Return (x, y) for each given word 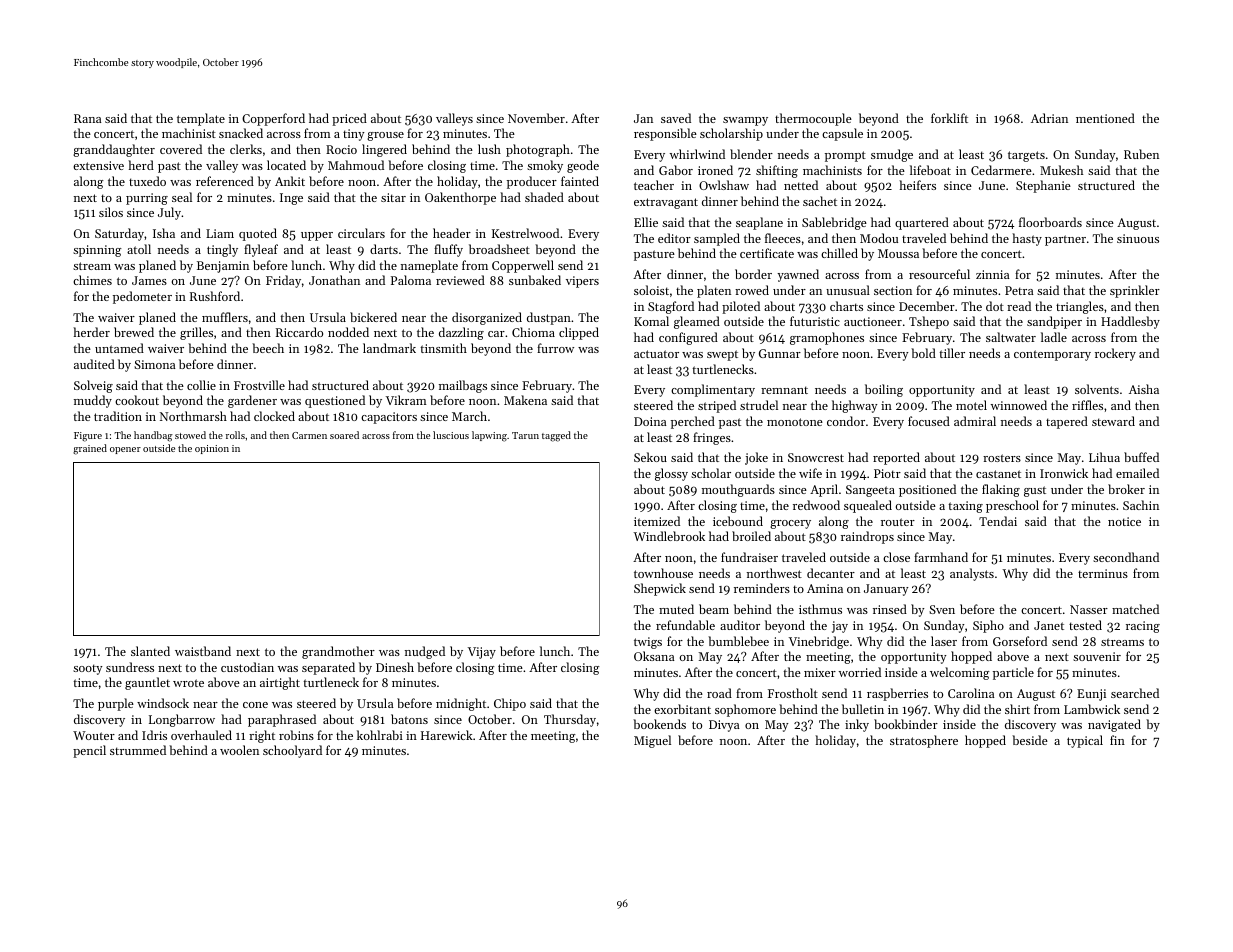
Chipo (510, 704)
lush (489, 149)
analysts (972, 574)
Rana (87, 118)
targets (1026, 156)
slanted (150, 651)
